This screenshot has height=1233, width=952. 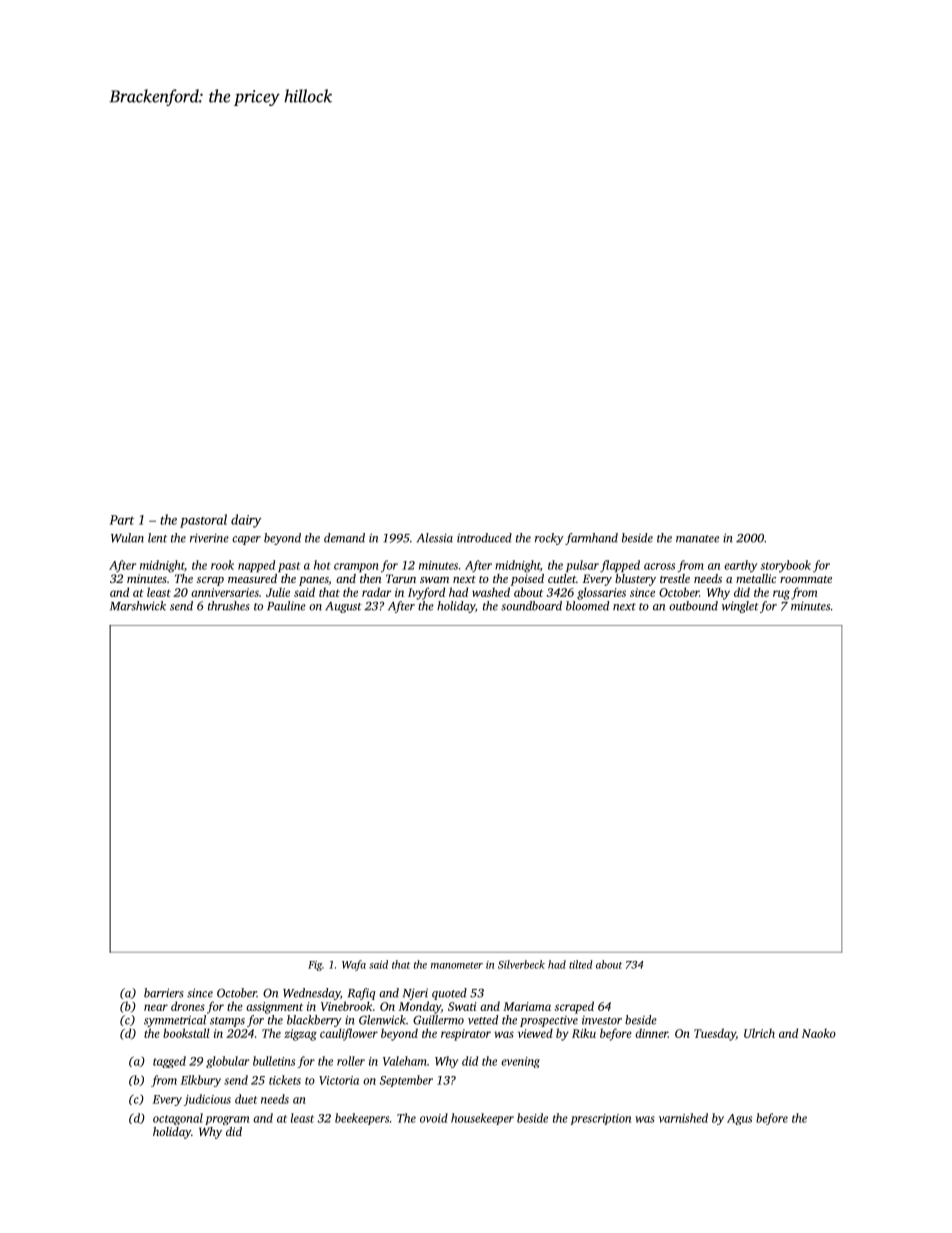 What do you see at coordinates (343, 607) in the screenshot?
I see `August` at bounding box center [343, 607].
